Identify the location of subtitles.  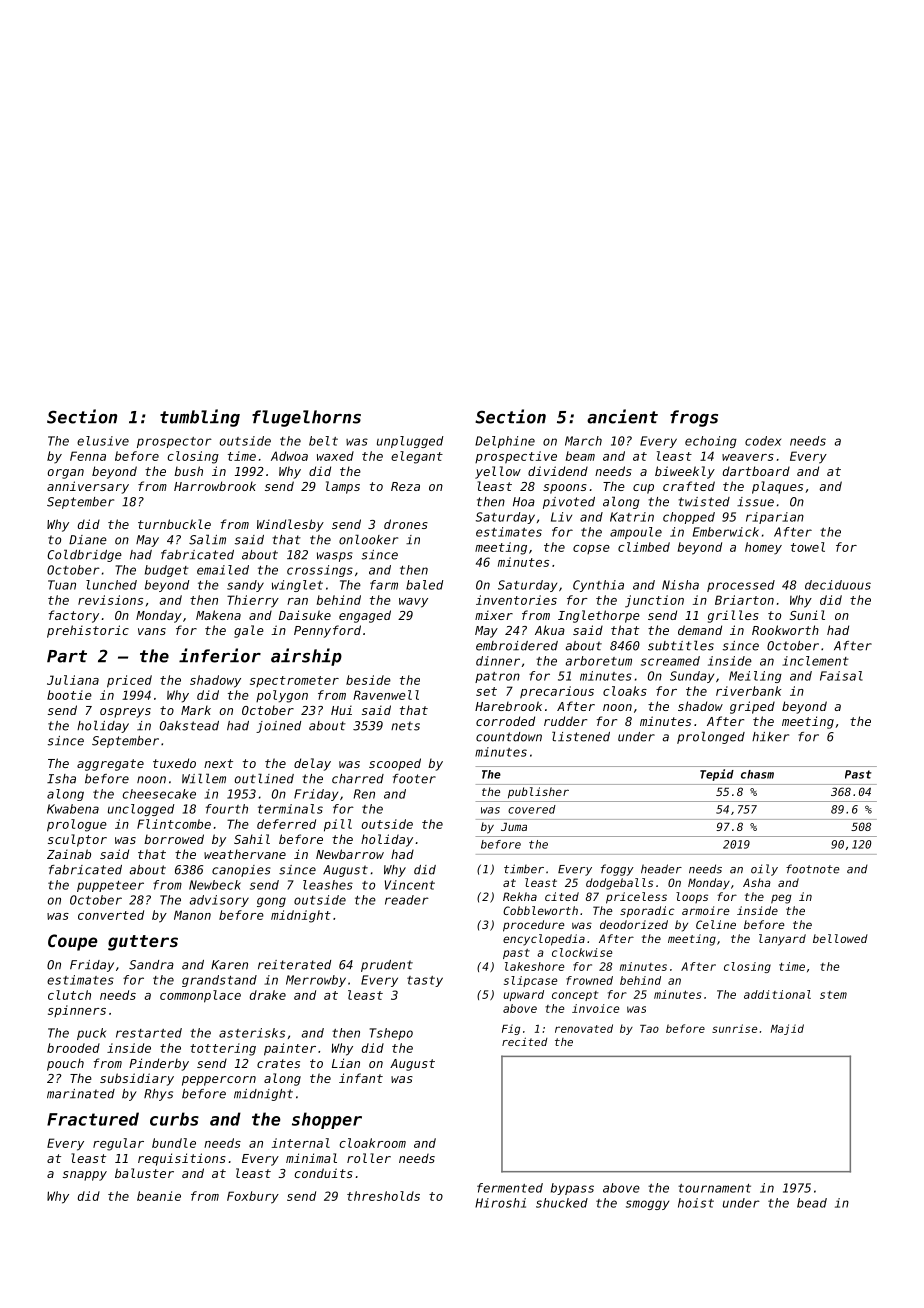
(681, 645).
